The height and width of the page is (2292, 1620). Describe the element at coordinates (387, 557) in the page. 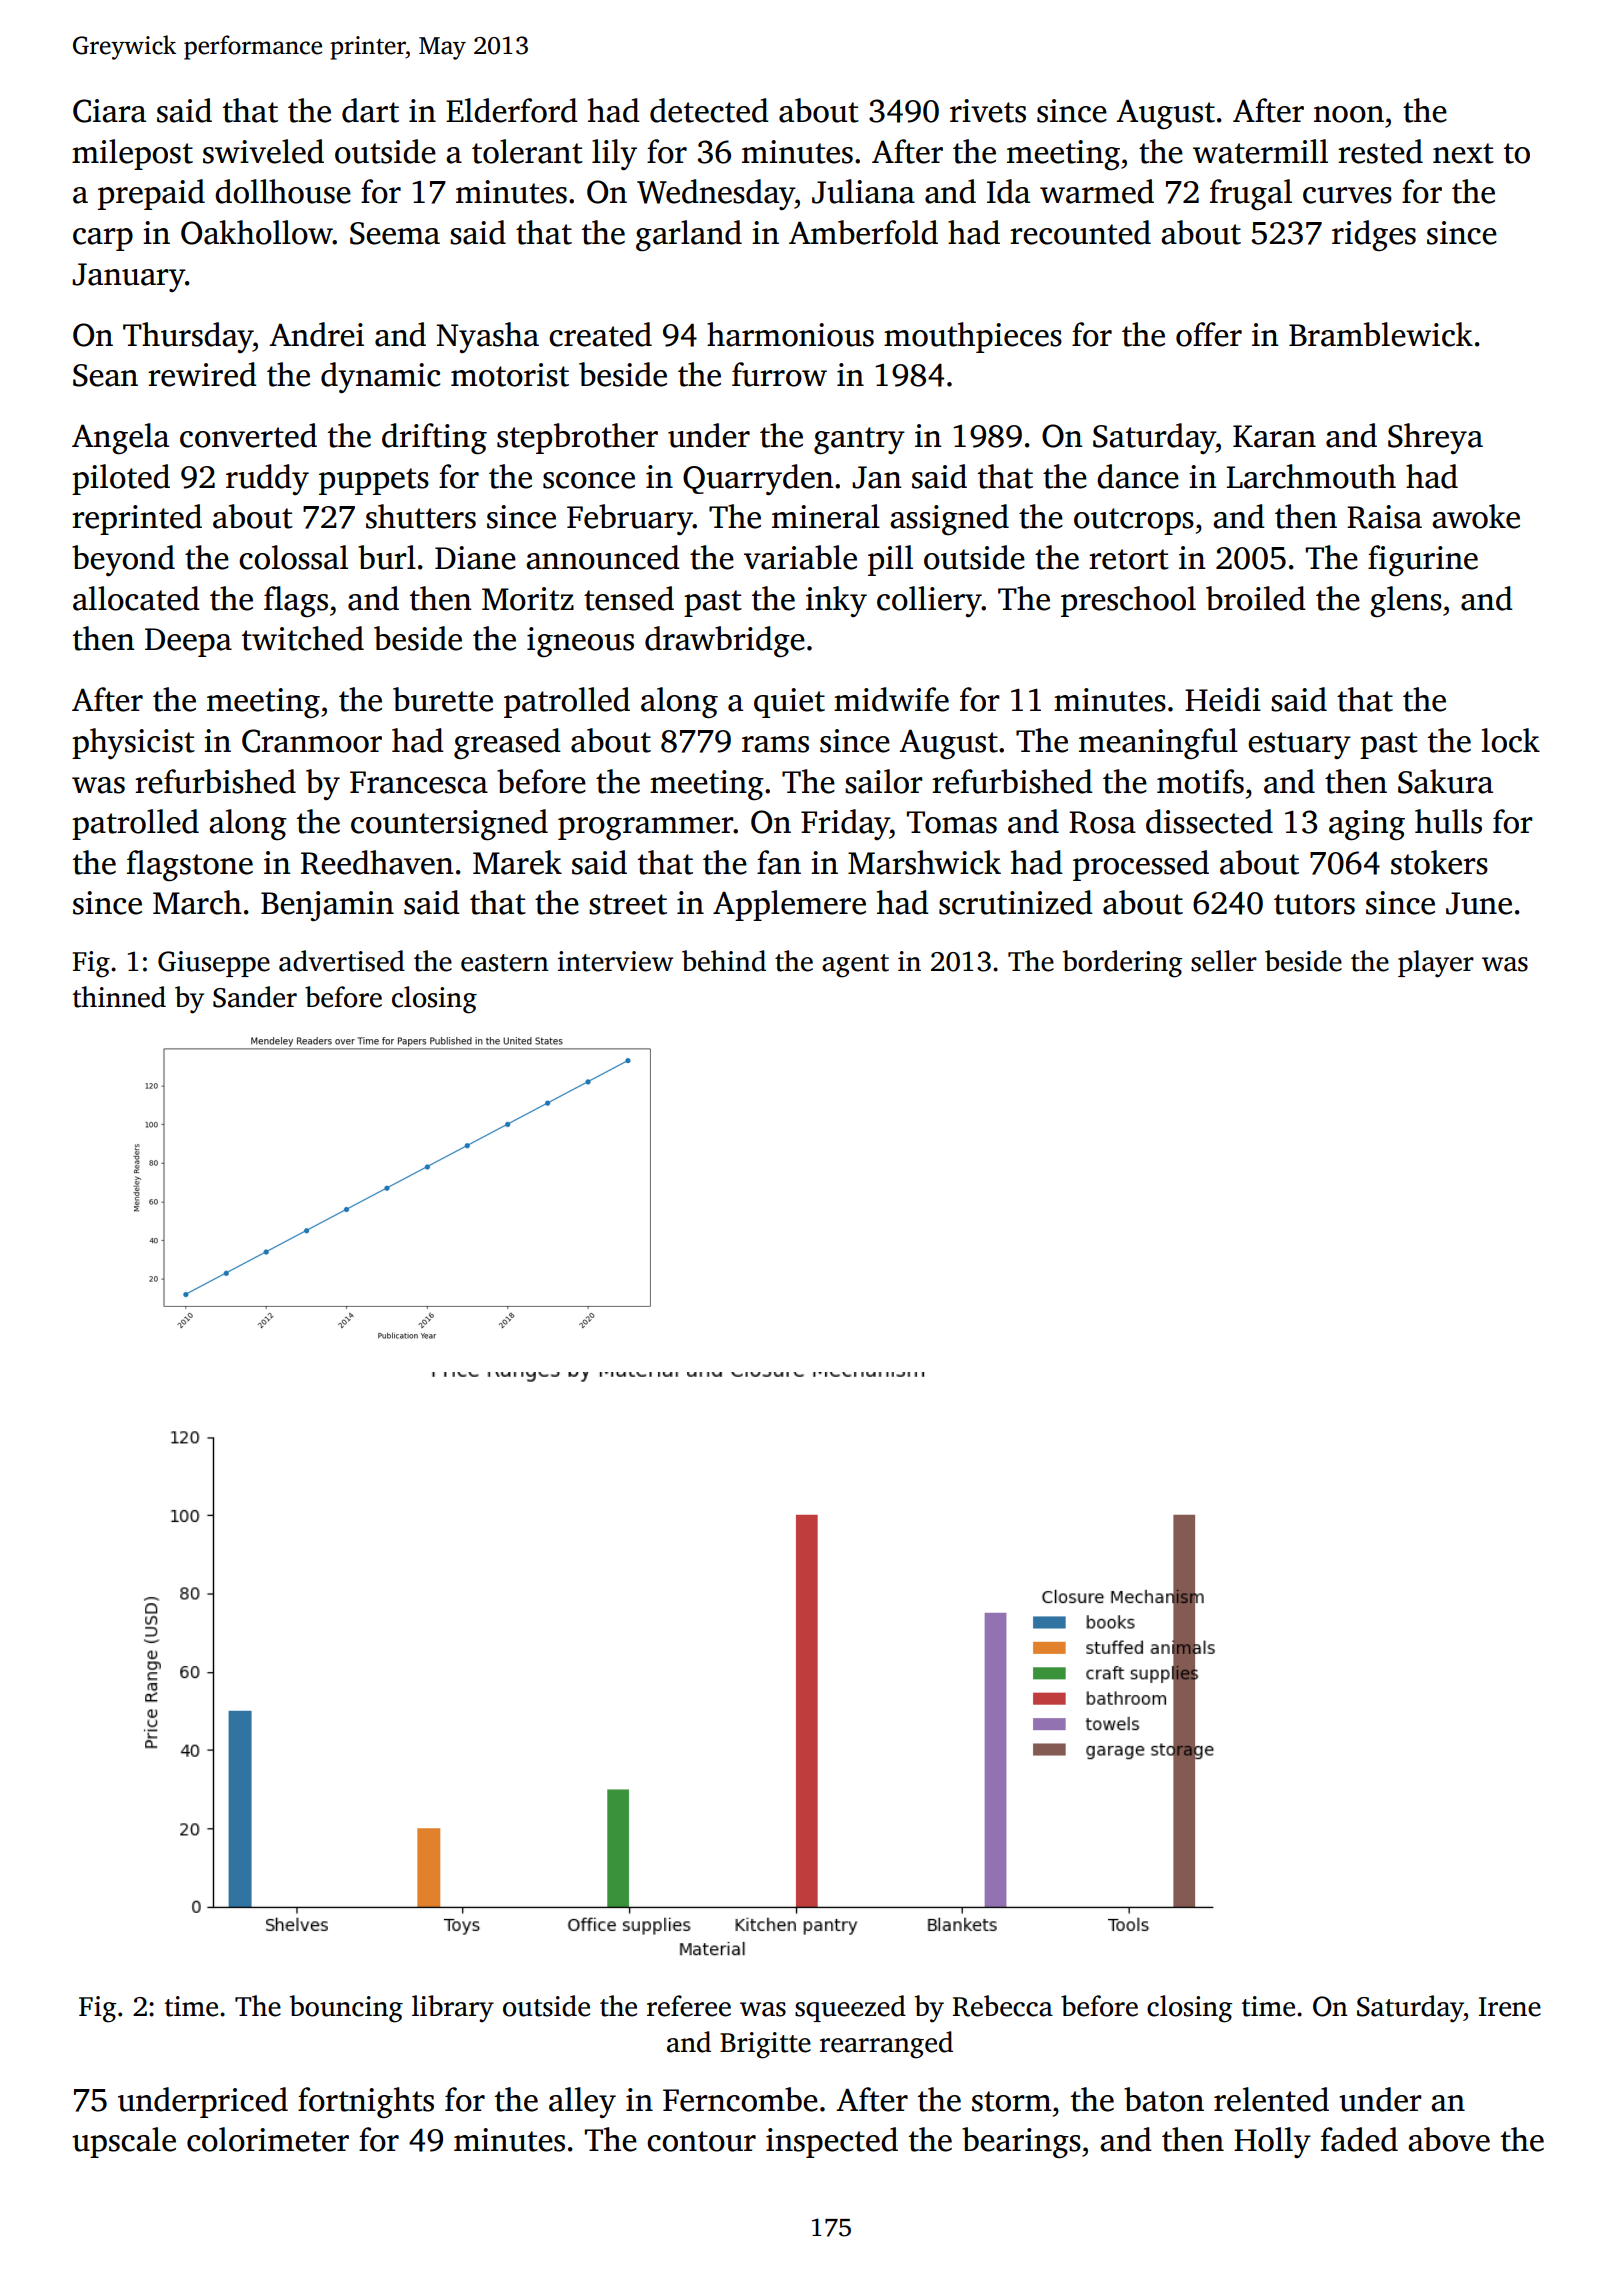

I see `burl` at that location.
